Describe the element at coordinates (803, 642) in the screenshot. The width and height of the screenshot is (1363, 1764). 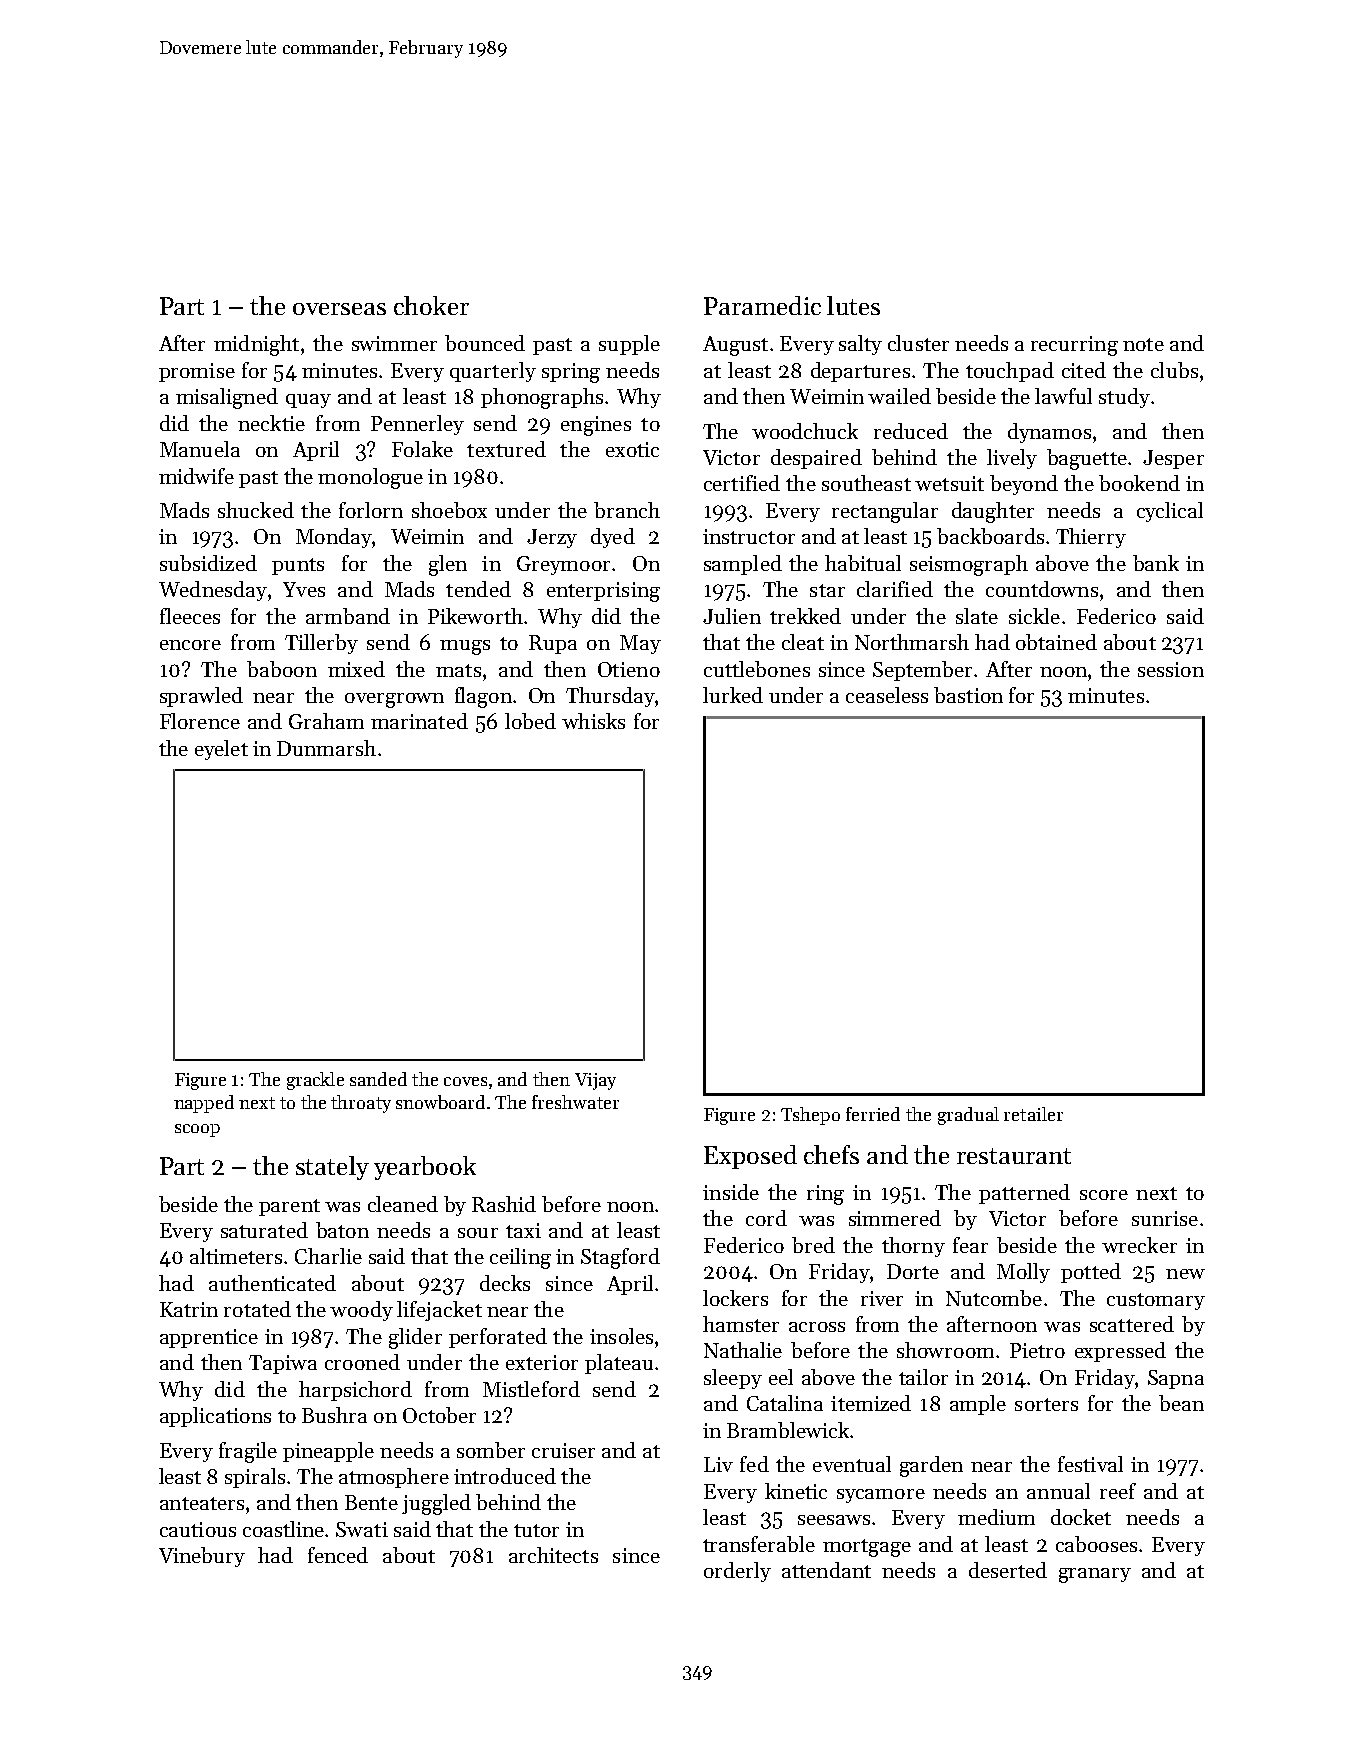
I see `cleat` at that location.
